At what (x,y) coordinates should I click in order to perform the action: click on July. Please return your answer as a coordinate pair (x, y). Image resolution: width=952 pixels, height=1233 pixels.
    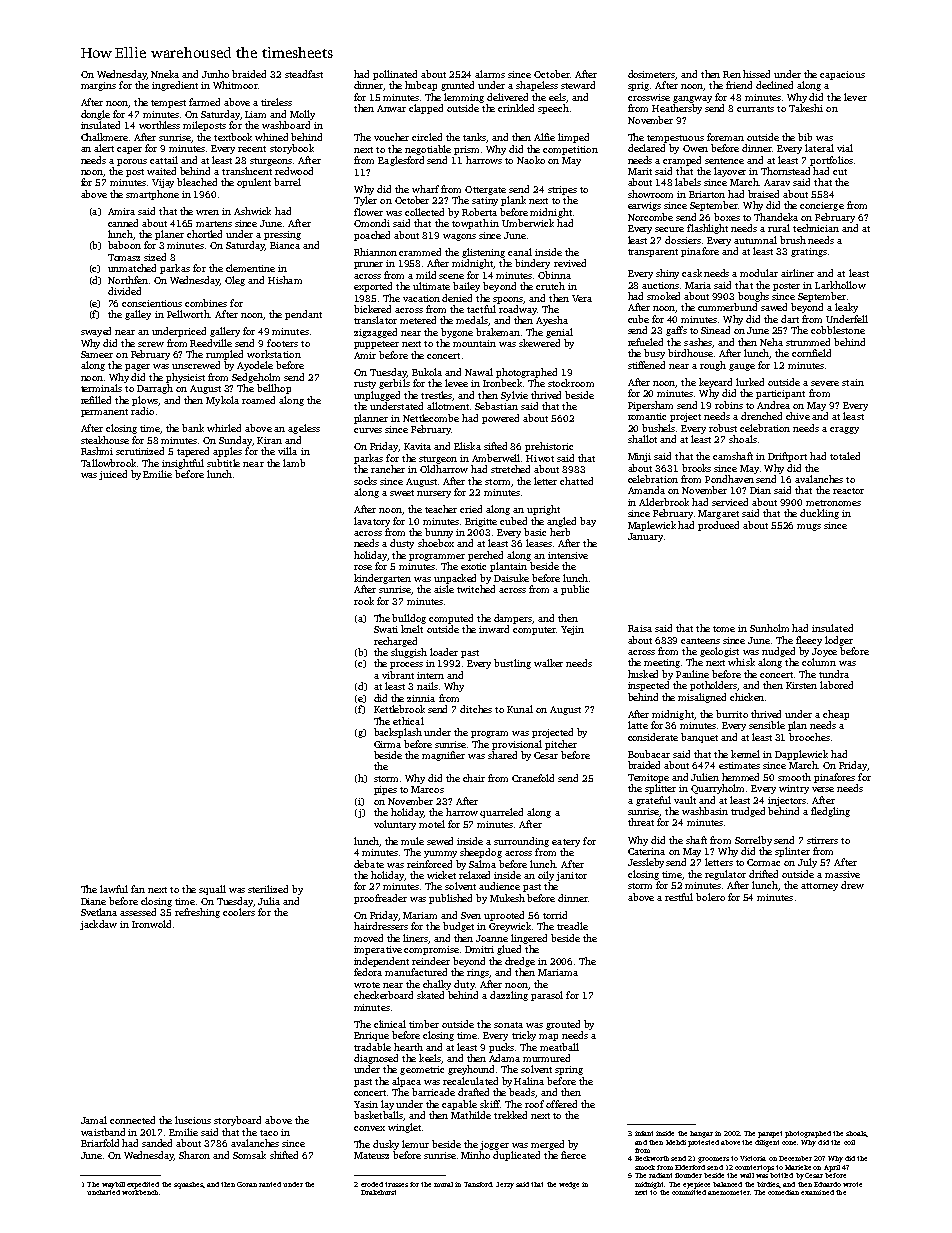
    Looking at the image, I should click on (807, 863).
